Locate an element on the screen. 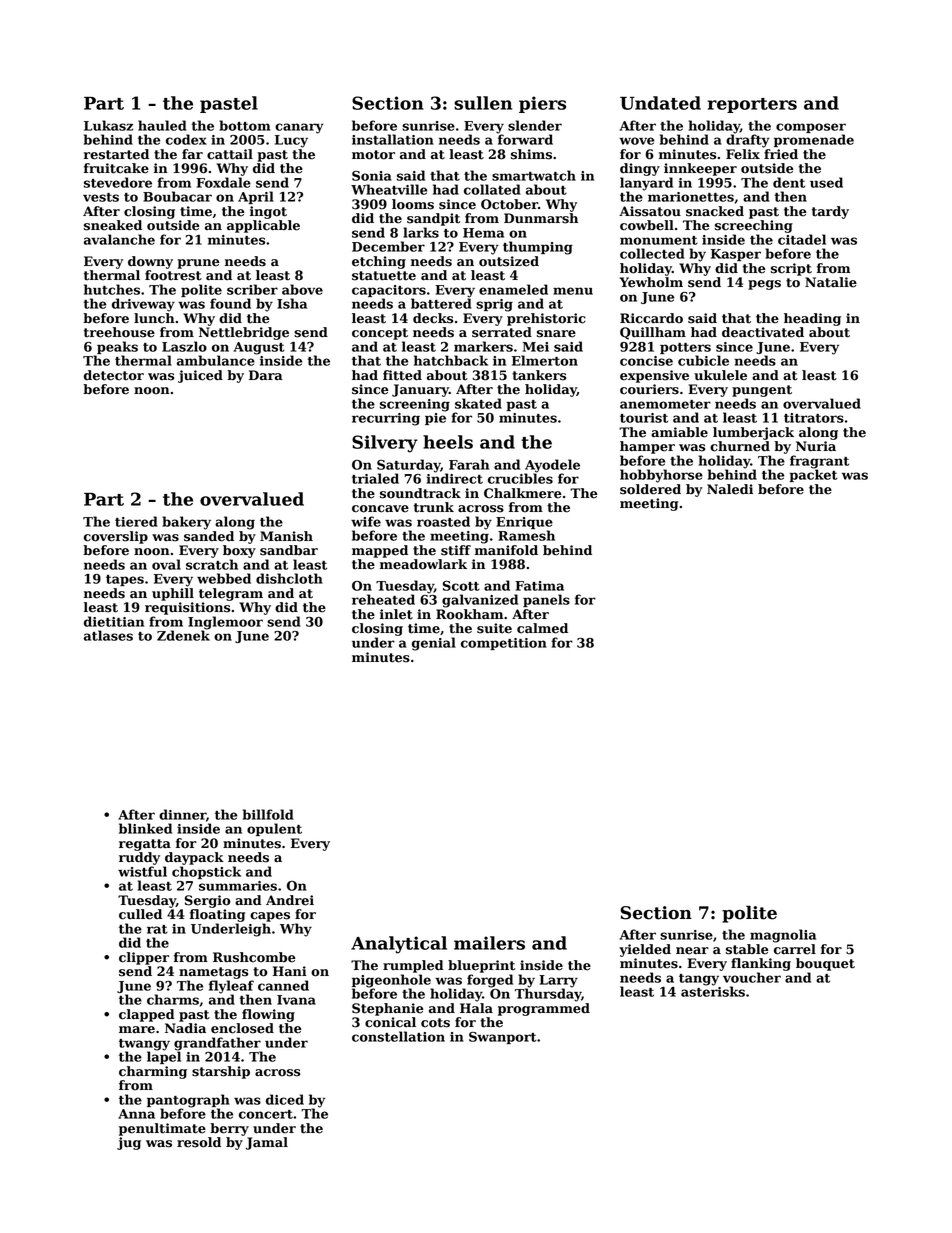  bottom is located at coordinates (244, 125).
